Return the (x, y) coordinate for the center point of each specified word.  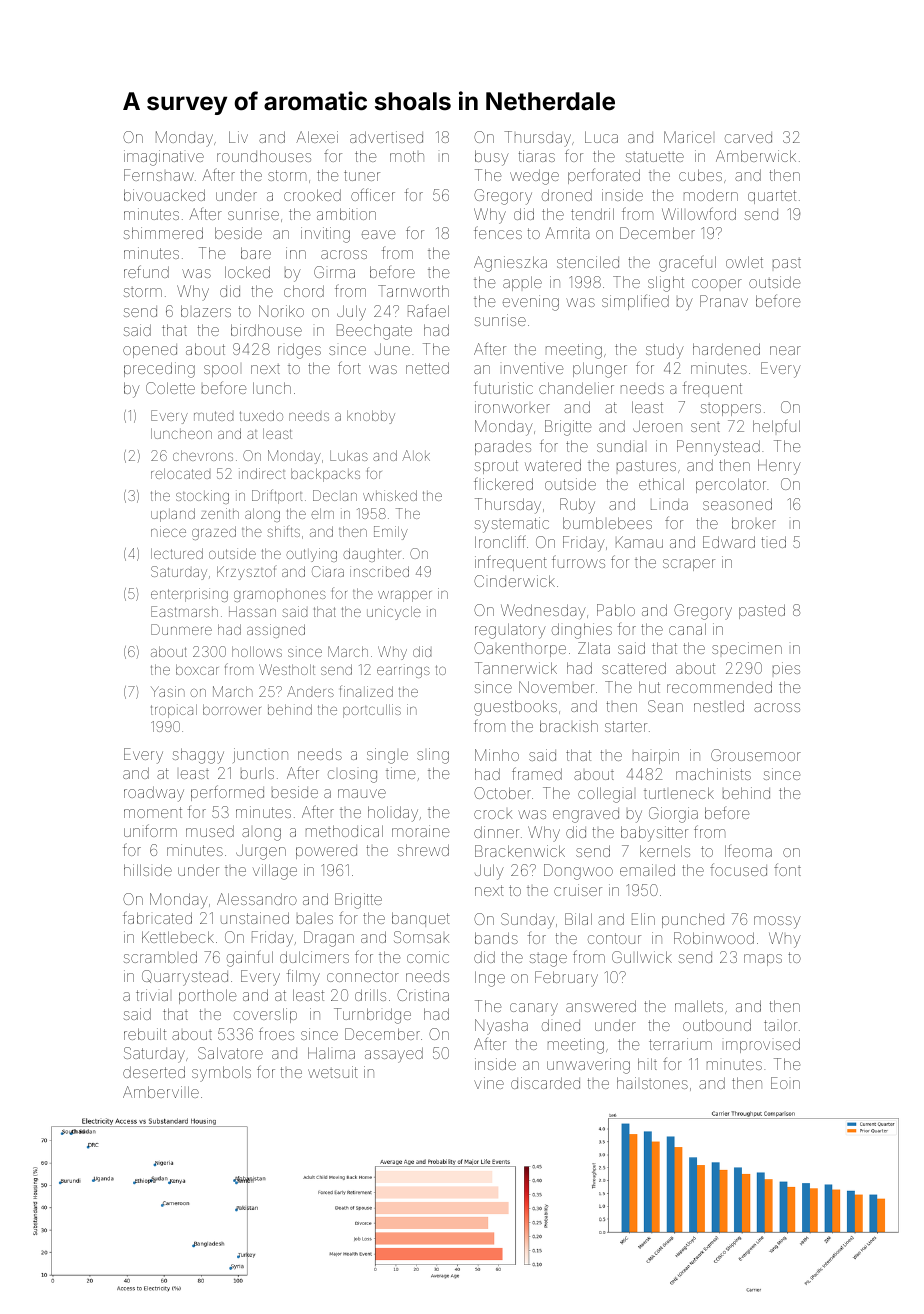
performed (227, 793)
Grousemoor (756, 755)
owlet (744, 262)
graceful (687, 263)
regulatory (510, 631)
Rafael (428, 310)
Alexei (317, 137)
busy (492, 158)
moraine (420, 831)
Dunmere (181, 629)
